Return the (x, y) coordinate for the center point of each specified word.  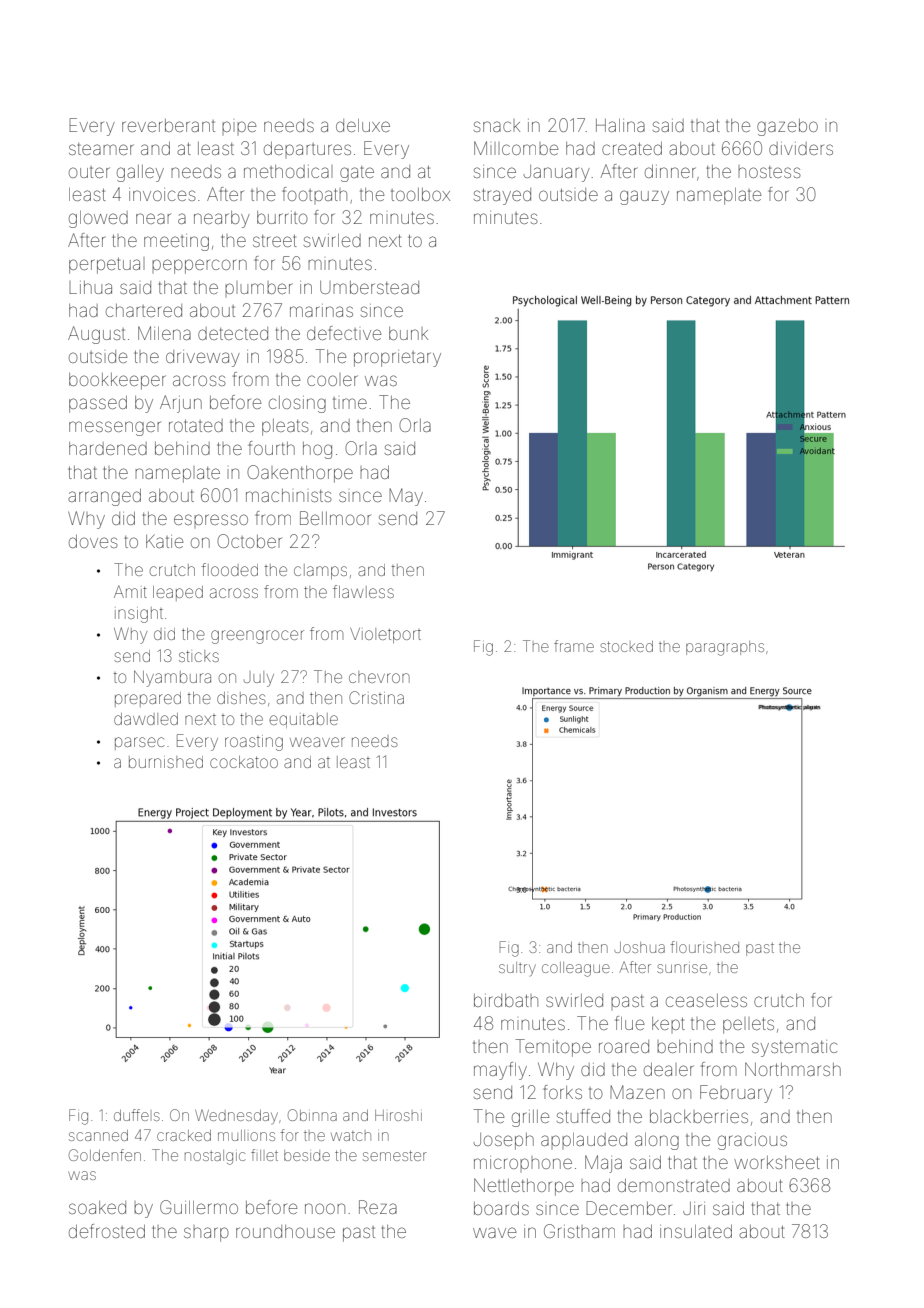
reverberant (168, 125)
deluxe (363, 125)
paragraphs (725, 648)
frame (574, 646)
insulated (696, 1231)
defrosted (107, 1231)
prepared (148, 699)
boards (501, 1208)
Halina (620, 125)
